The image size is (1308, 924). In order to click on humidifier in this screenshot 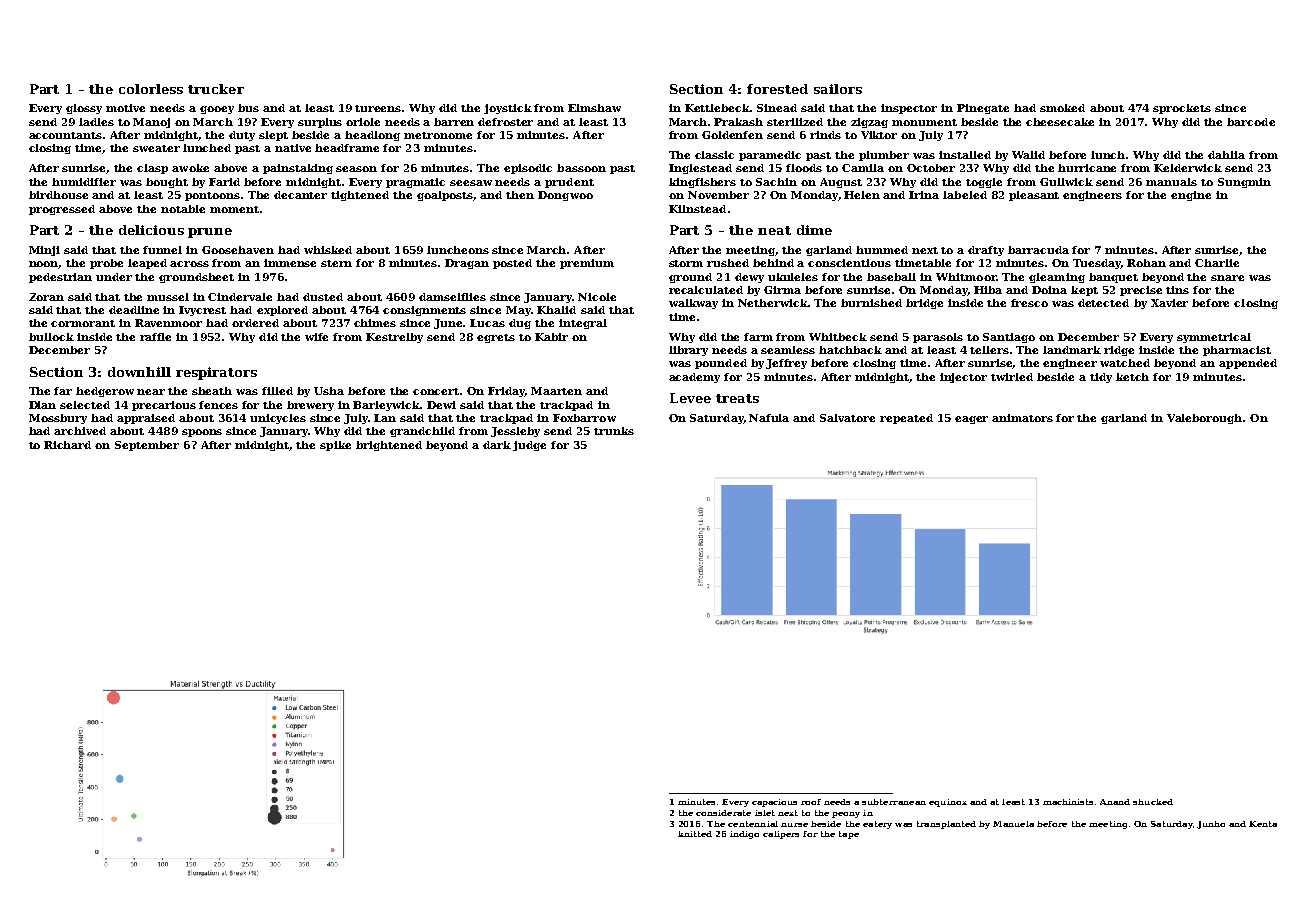, I will do `click(84, 182)`.
